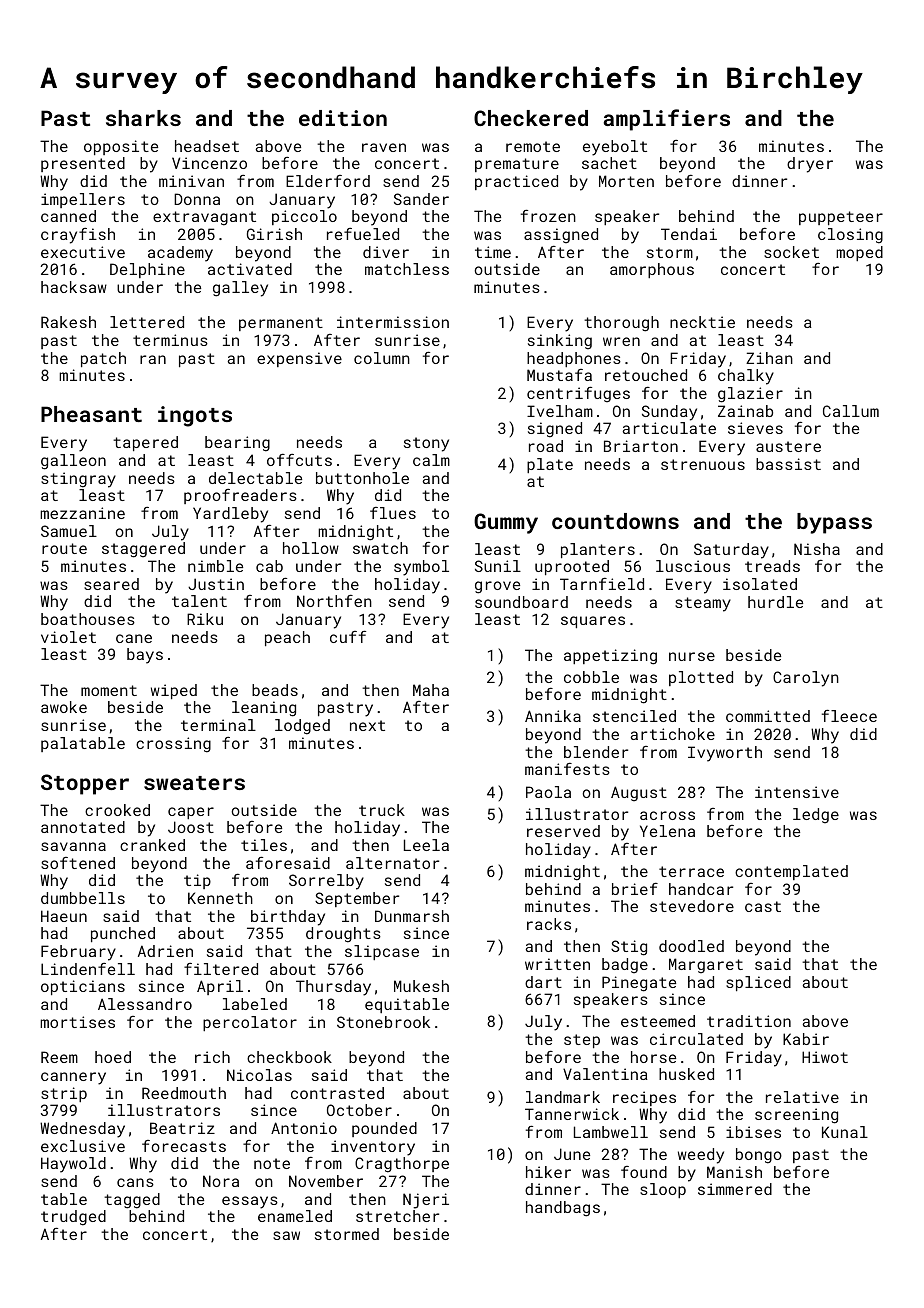 The height and width of the screenshot is (1308, 924). What do you see at coordinates (758, 983) in the screenshot?
I see `spliced` at bounding box center [758, 983].
